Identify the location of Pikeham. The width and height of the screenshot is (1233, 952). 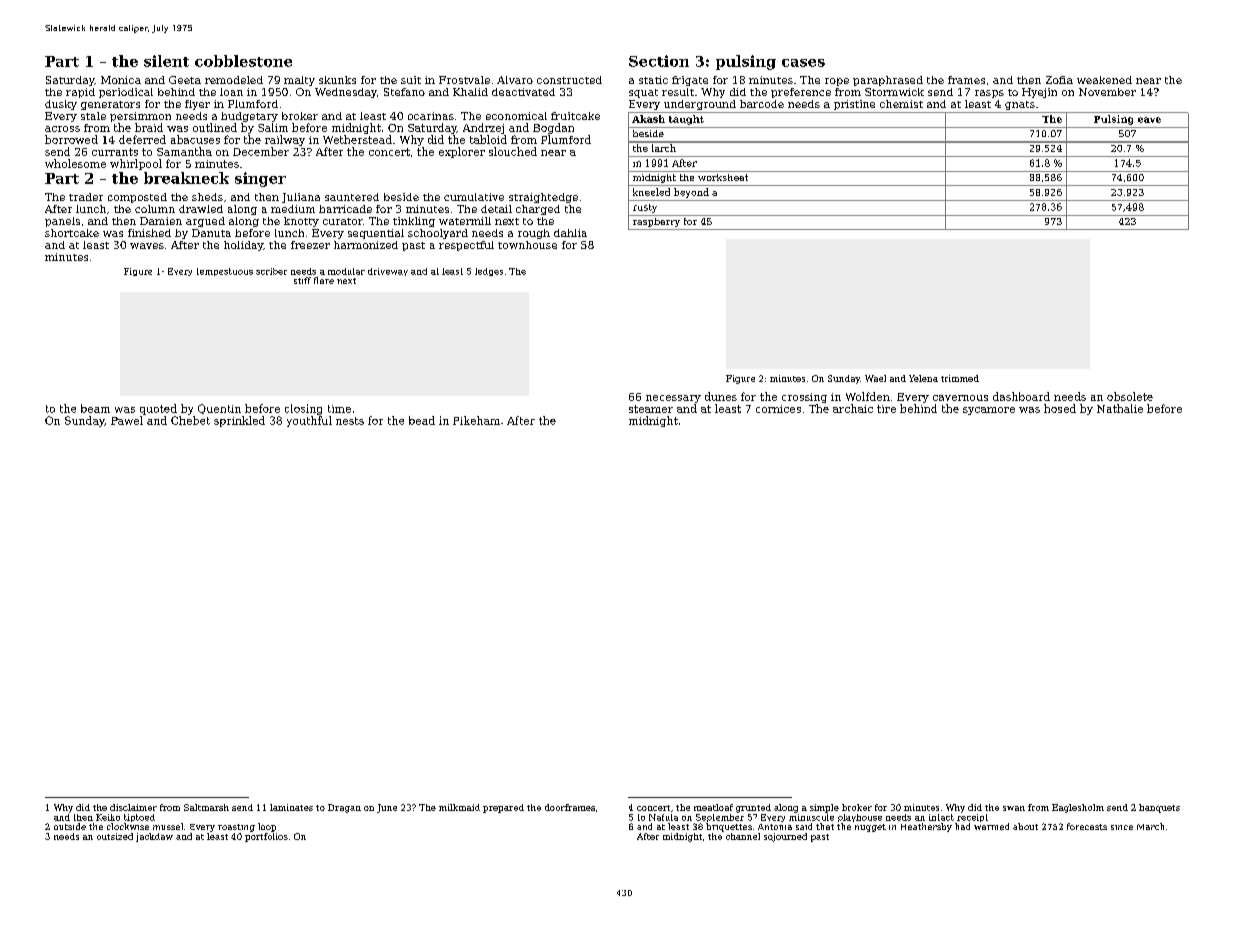
(476, 420).
